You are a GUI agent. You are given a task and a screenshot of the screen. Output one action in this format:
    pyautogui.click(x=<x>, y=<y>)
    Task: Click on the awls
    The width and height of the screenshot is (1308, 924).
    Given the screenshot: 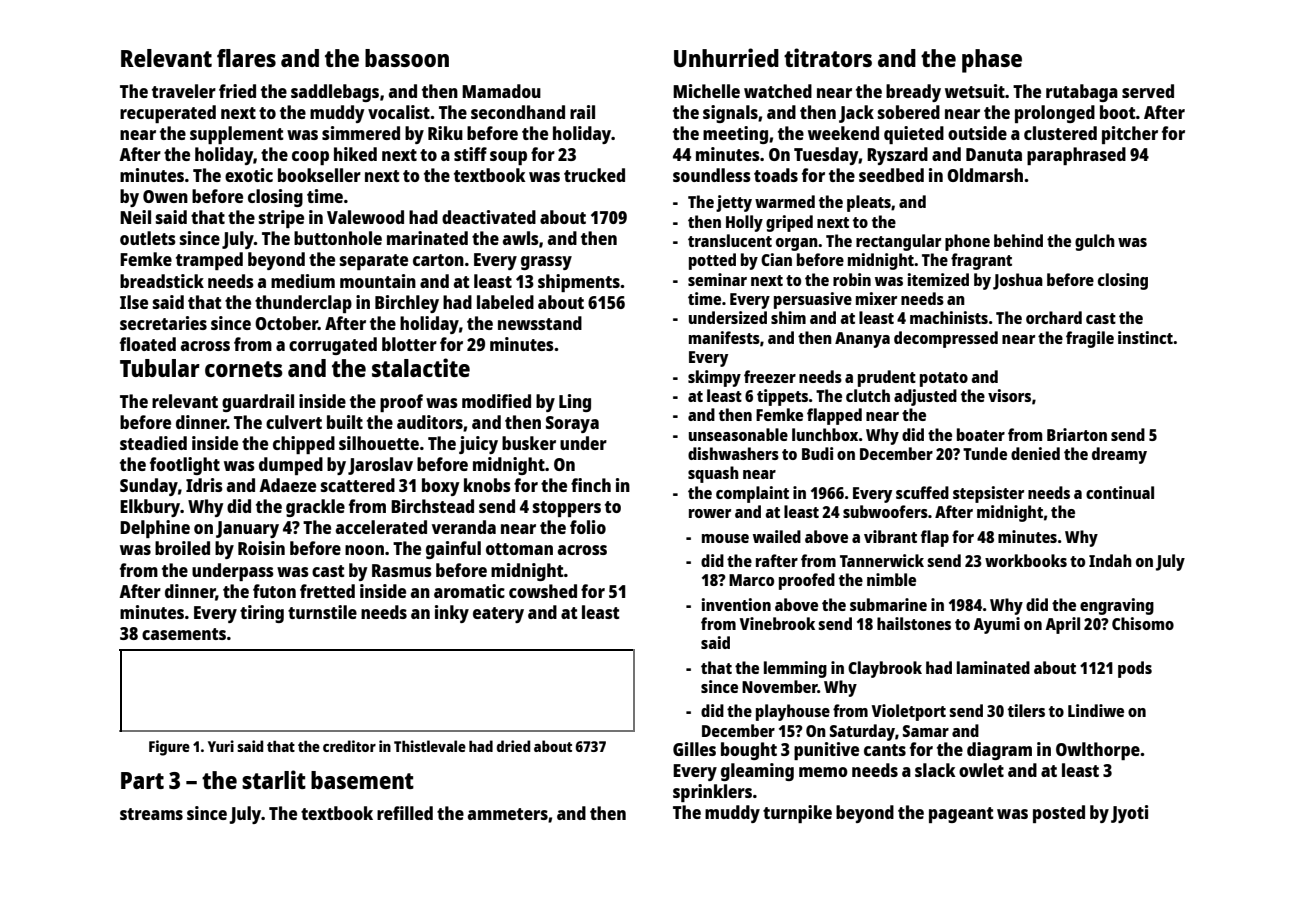 What is the action you would take?
    pyautogui.click(x=521, y=238)
